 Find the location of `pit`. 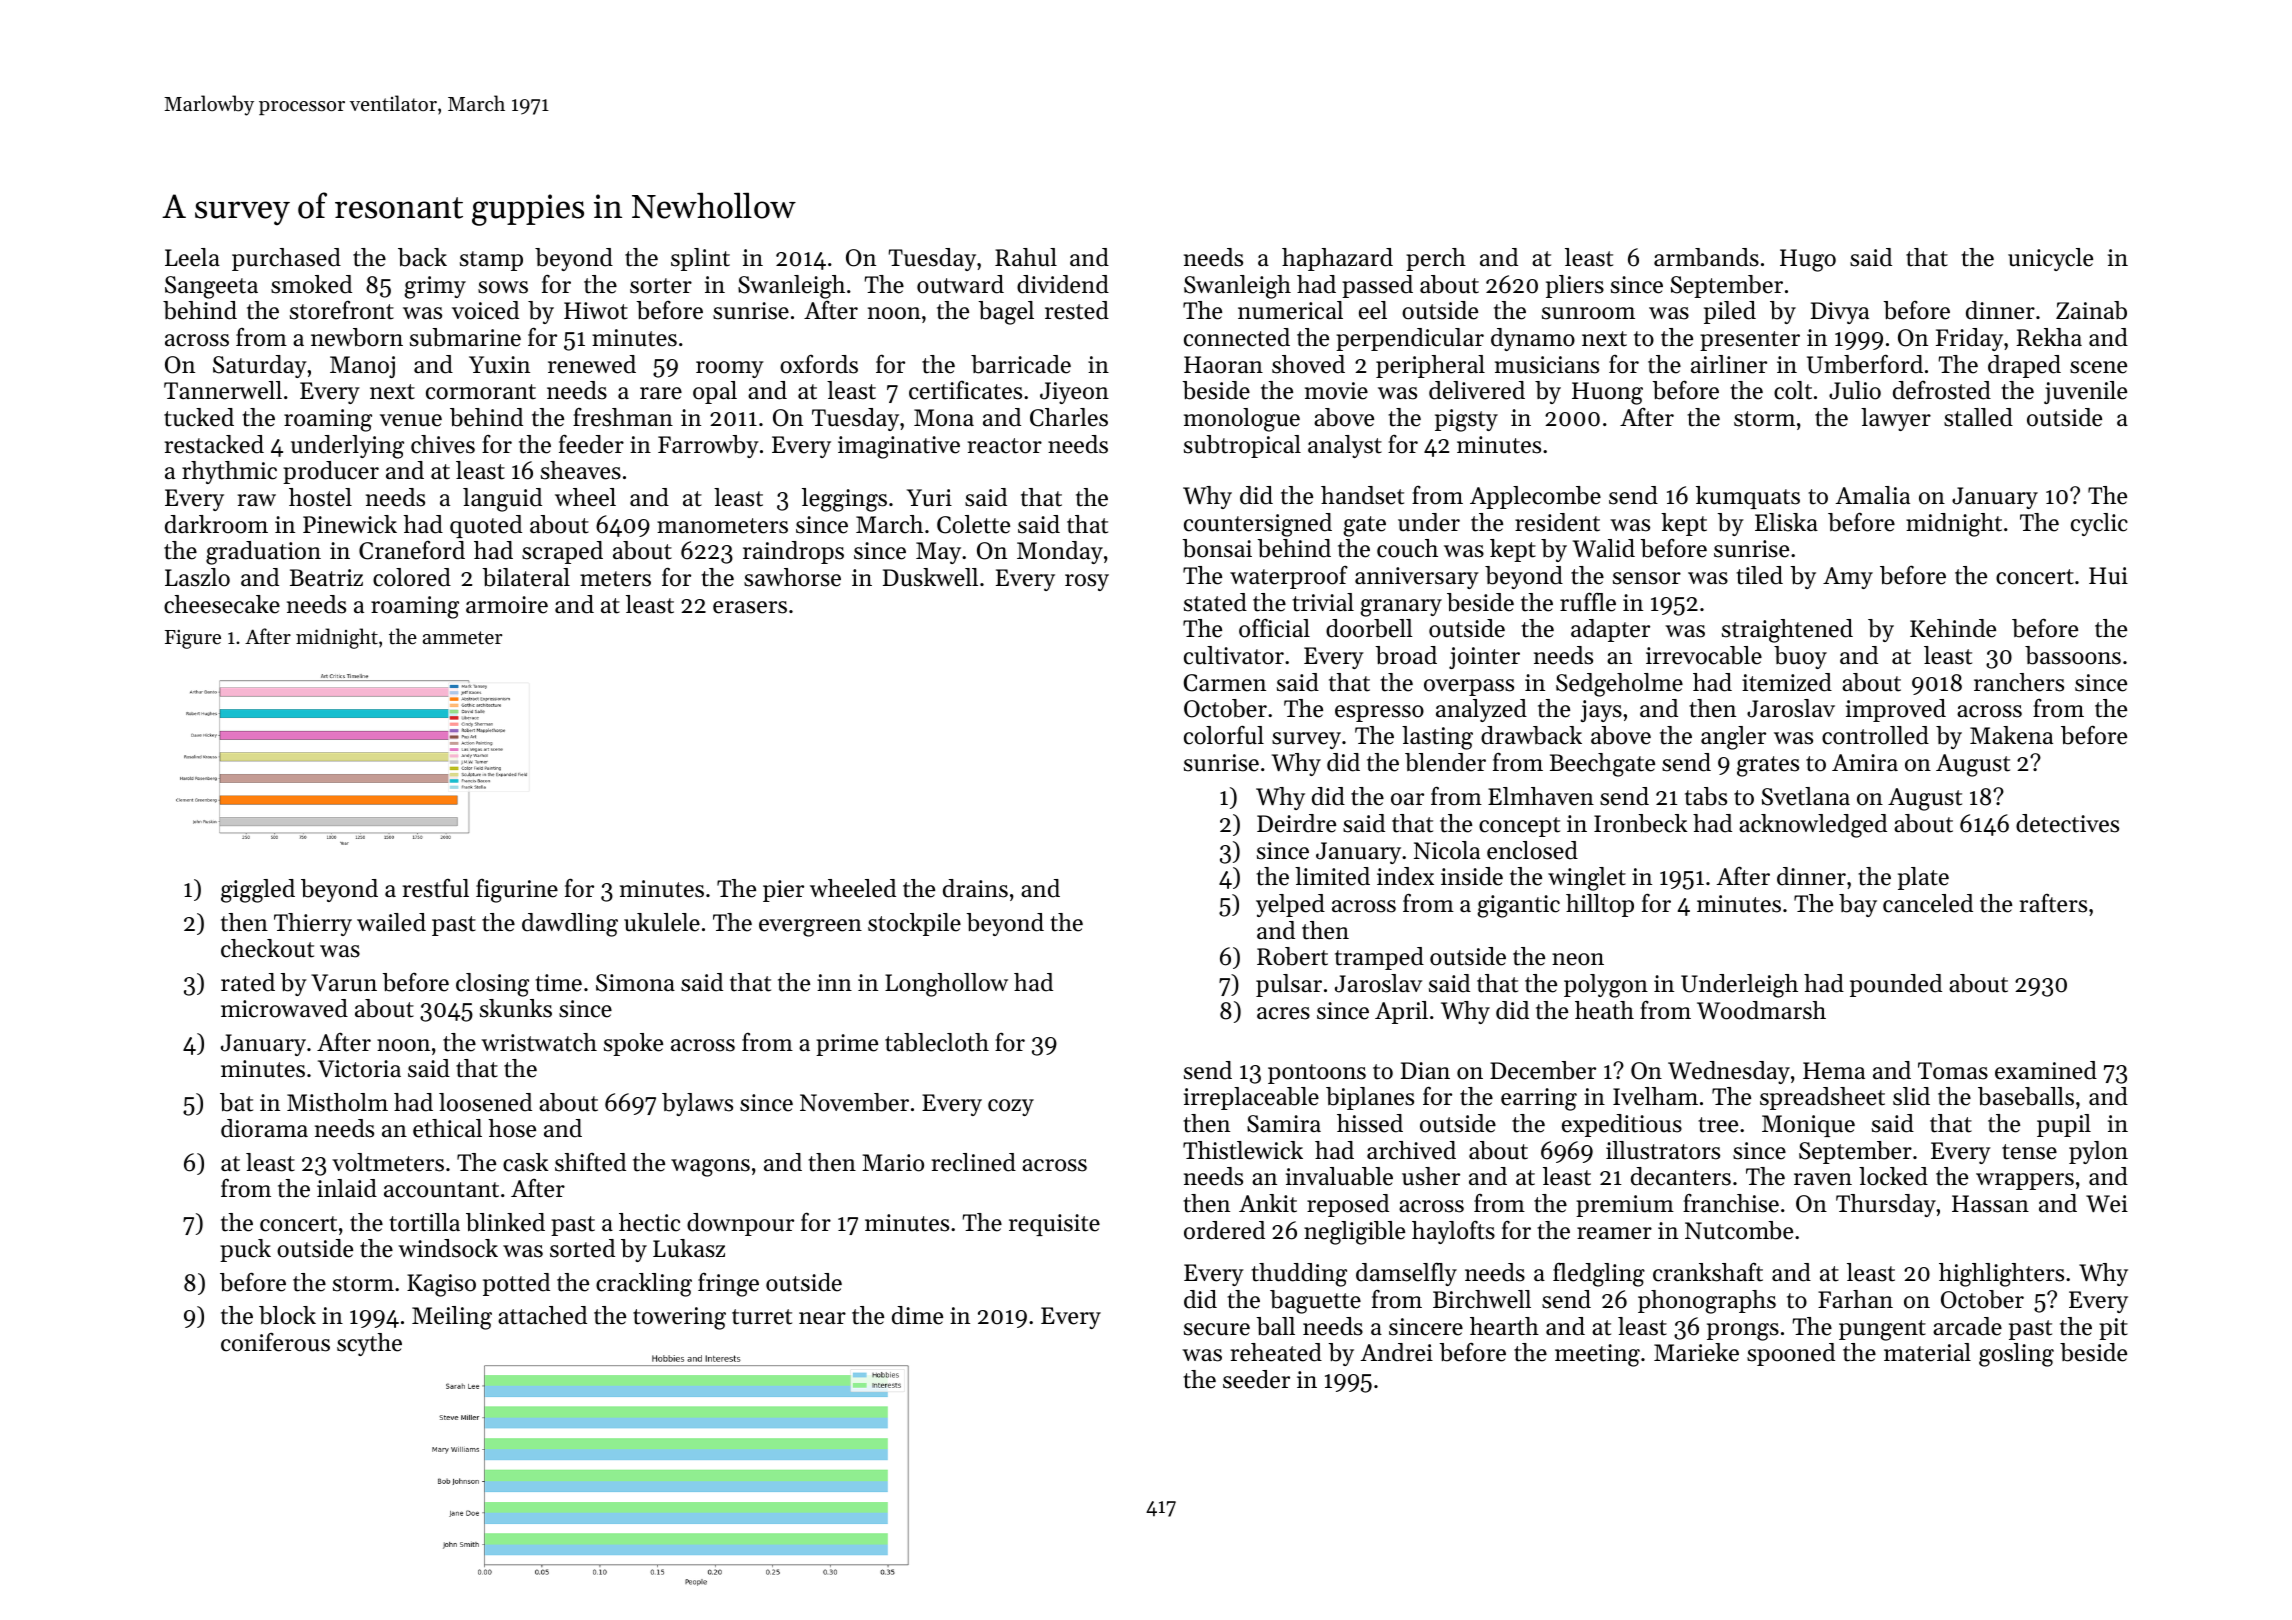

pit is located at coordinates (2113, 1329).
